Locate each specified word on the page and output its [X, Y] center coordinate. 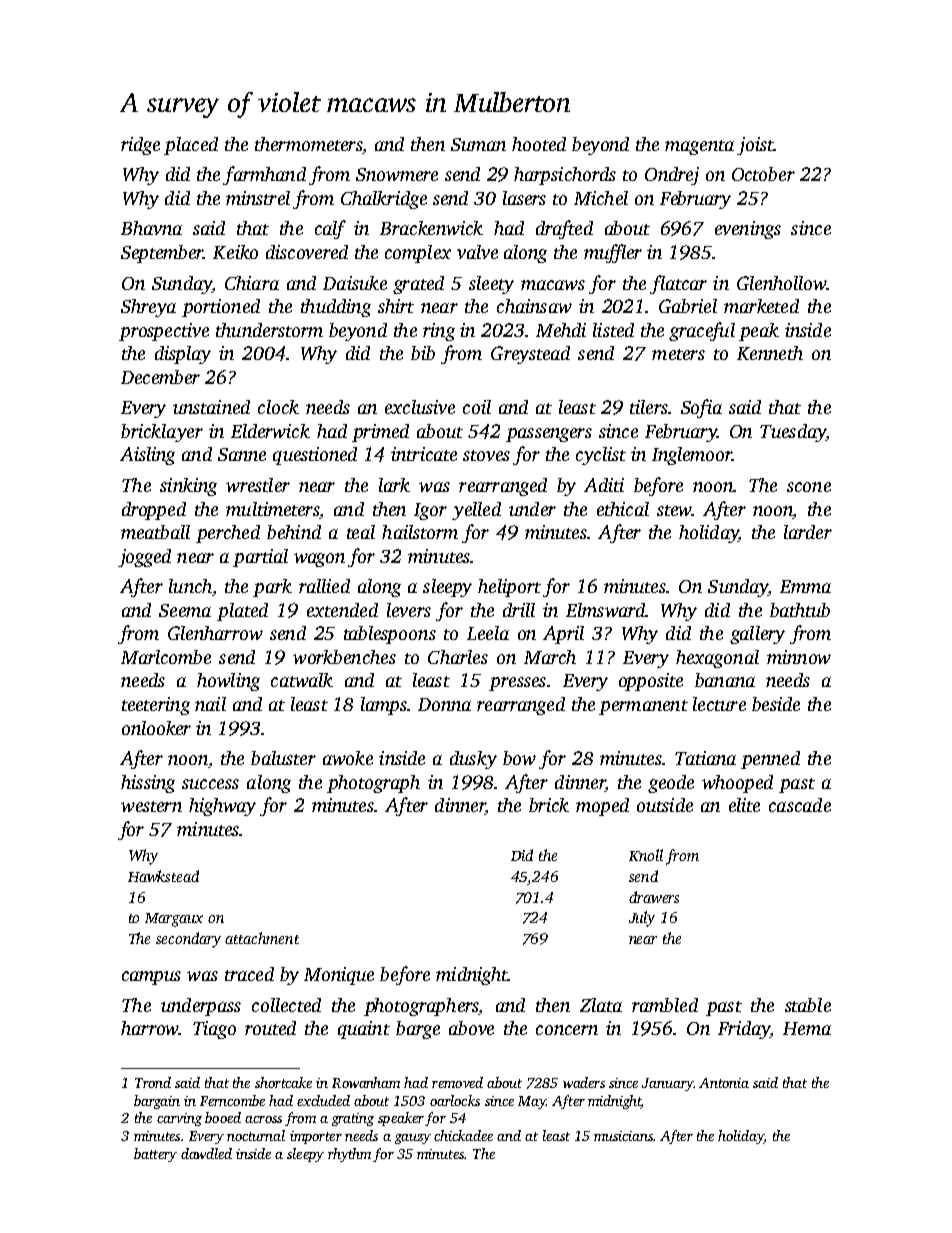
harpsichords [565, 176]
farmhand [264, 175]
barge [418, 1030]
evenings [748, 230]
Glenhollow [781, 283]
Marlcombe [166, 657]
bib [423, 353]
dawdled [206, 1153]
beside [776, 704]
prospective [164, 332]
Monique [339, 976]
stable [808, 1005]
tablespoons [390, 635]
